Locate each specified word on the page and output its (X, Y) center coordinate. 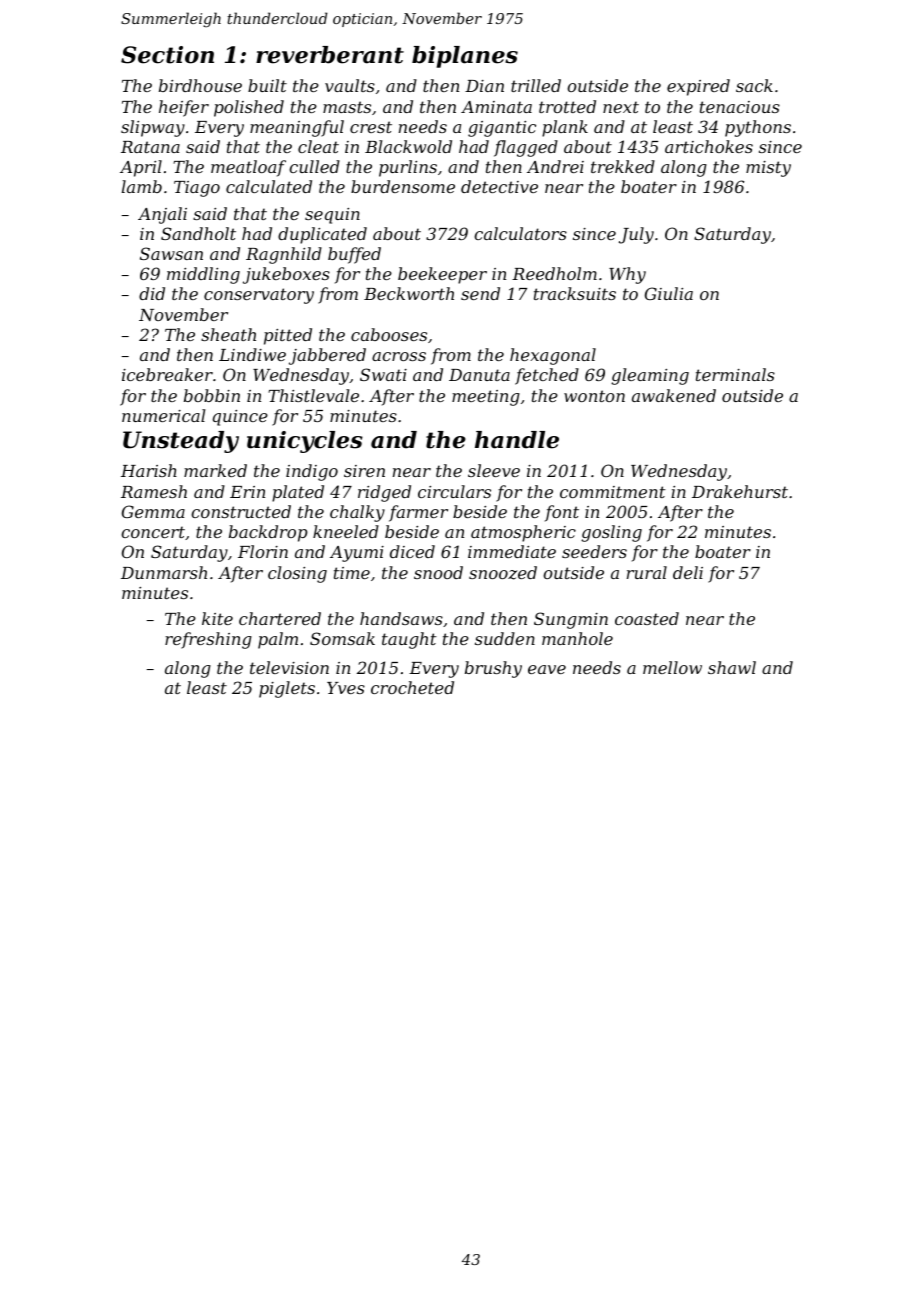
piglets (287, 689)
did (152, 293)
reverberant (330, 55)
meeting (486, 398)
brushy (493, 669)
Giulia (669, 293)
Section (167, 55)
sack (754, 85)
